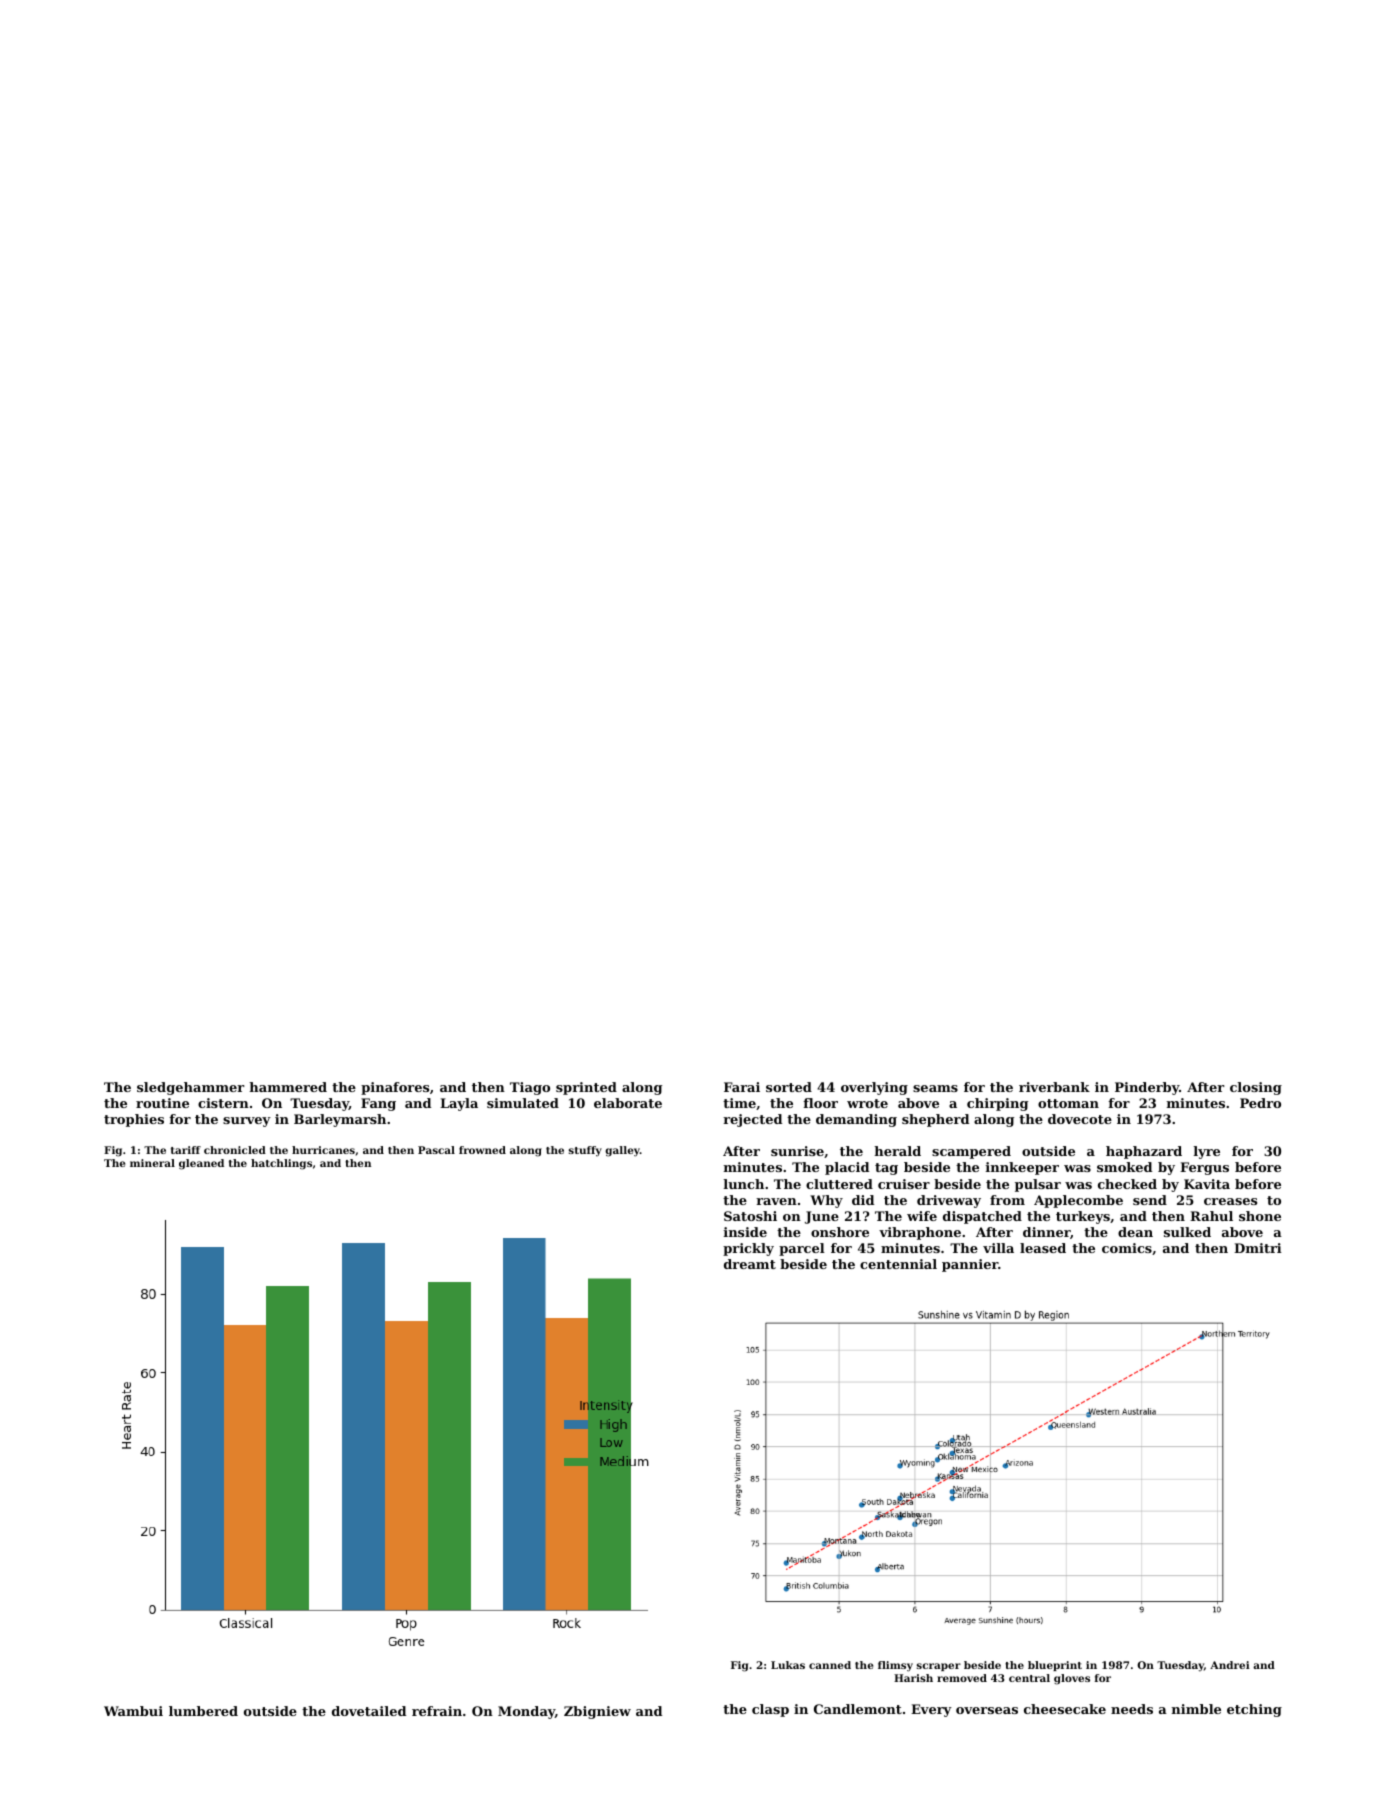 This screenshot has height=1794, width=1386. What do you see at coordinates (874, 1088) in the screenshot?
I see `overlying` at bounding box center [874, 1088].
